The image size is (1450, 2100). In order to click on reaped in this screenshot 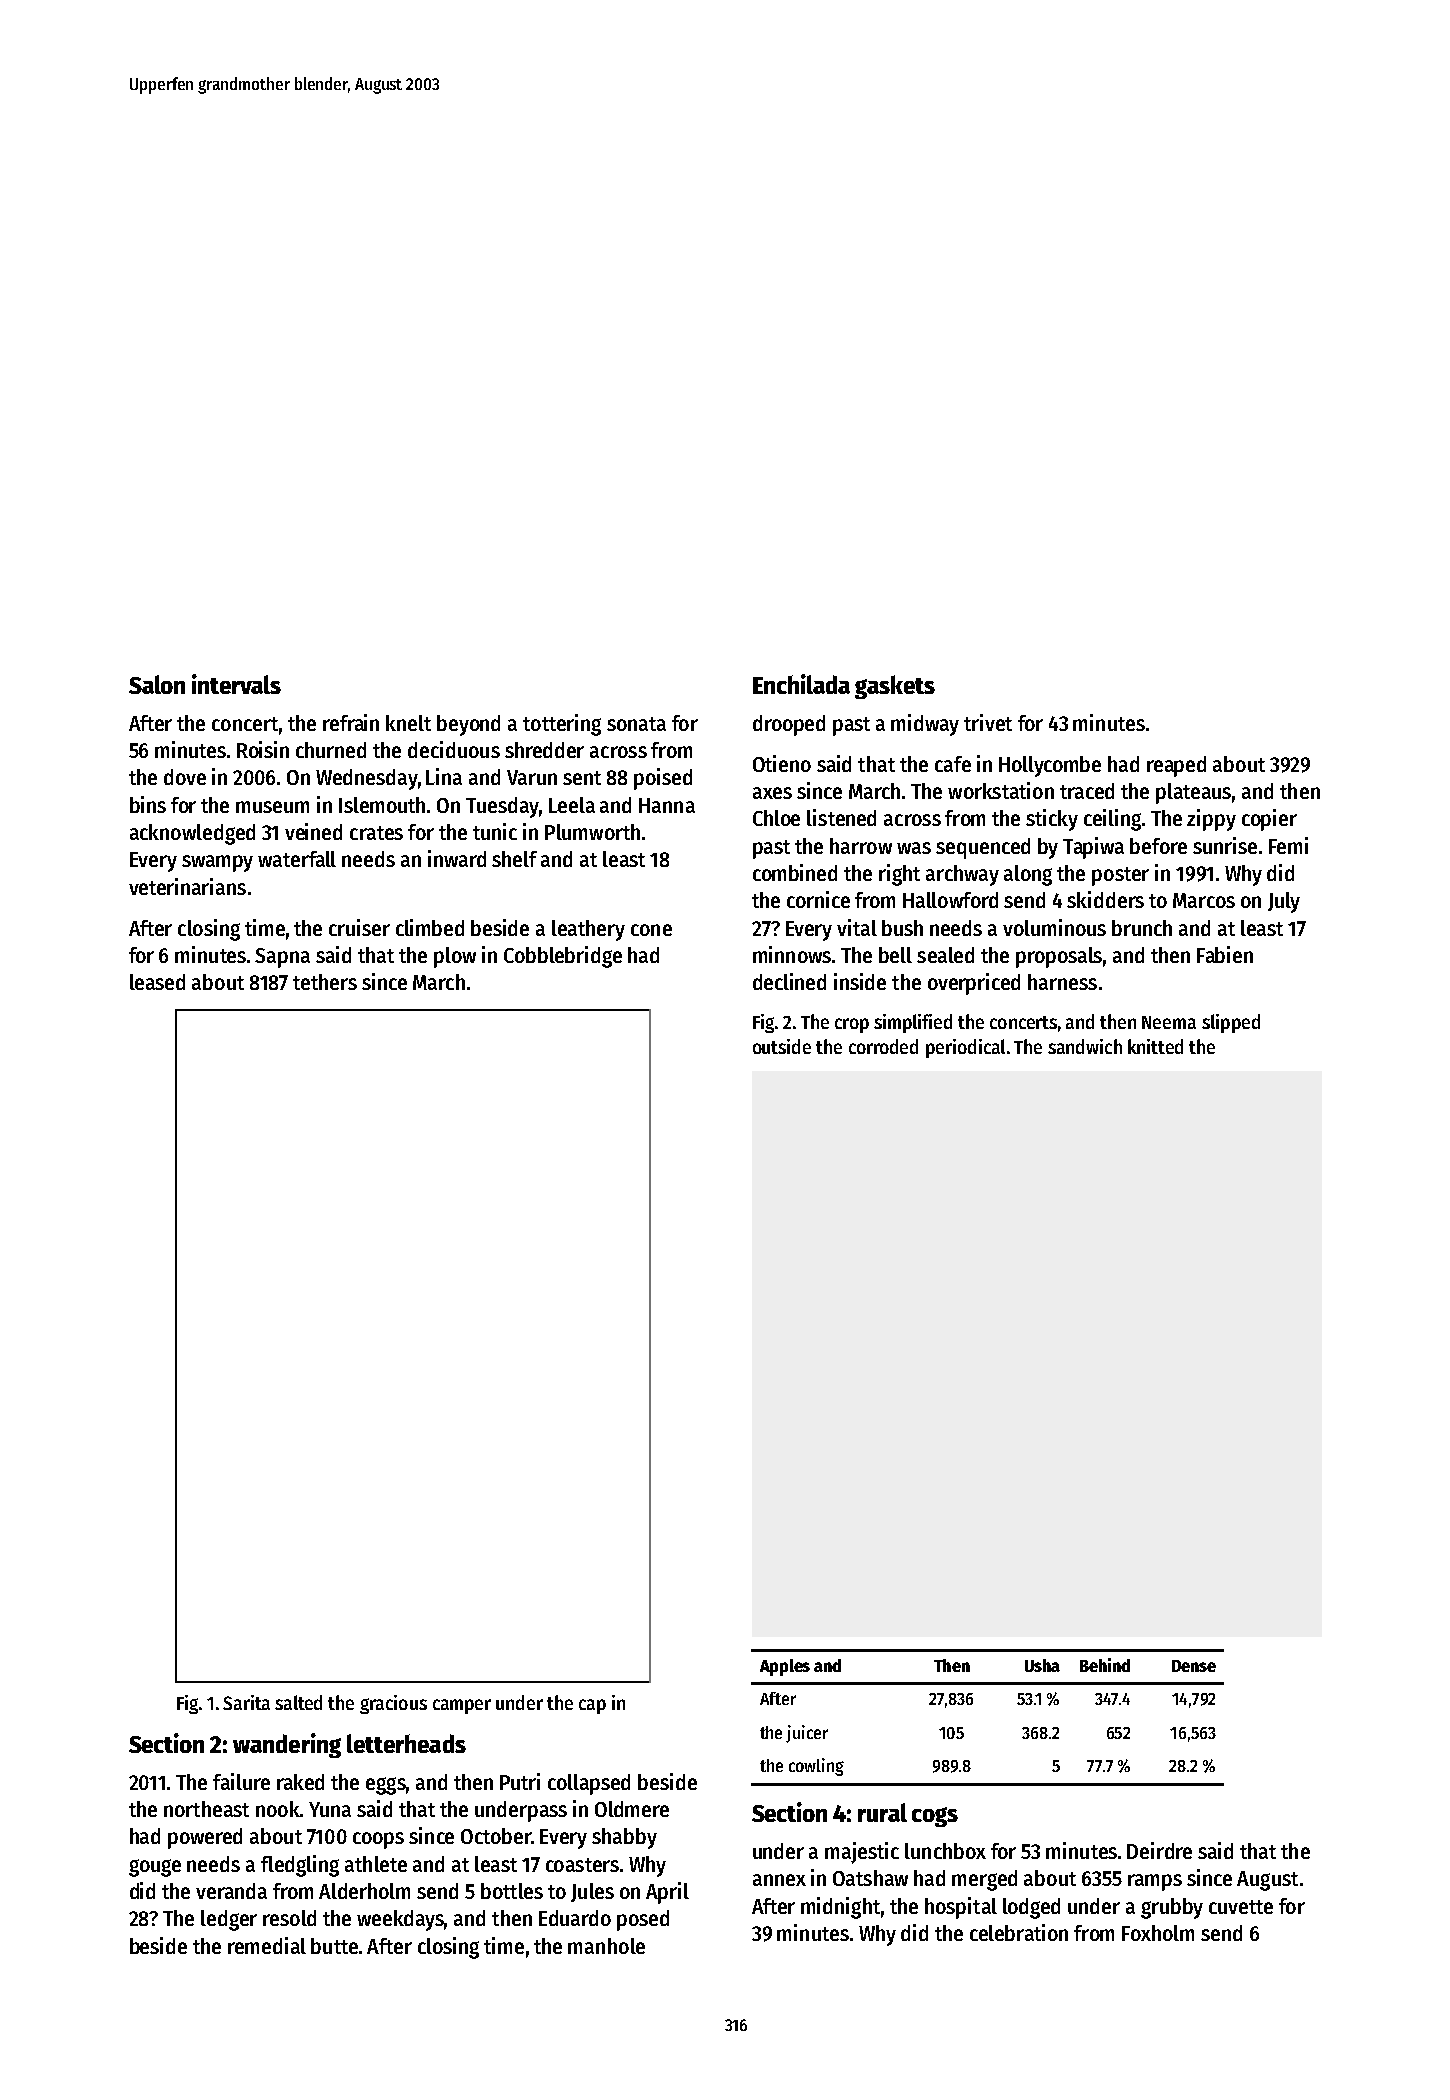, I will do `click(1176, 766)`.
